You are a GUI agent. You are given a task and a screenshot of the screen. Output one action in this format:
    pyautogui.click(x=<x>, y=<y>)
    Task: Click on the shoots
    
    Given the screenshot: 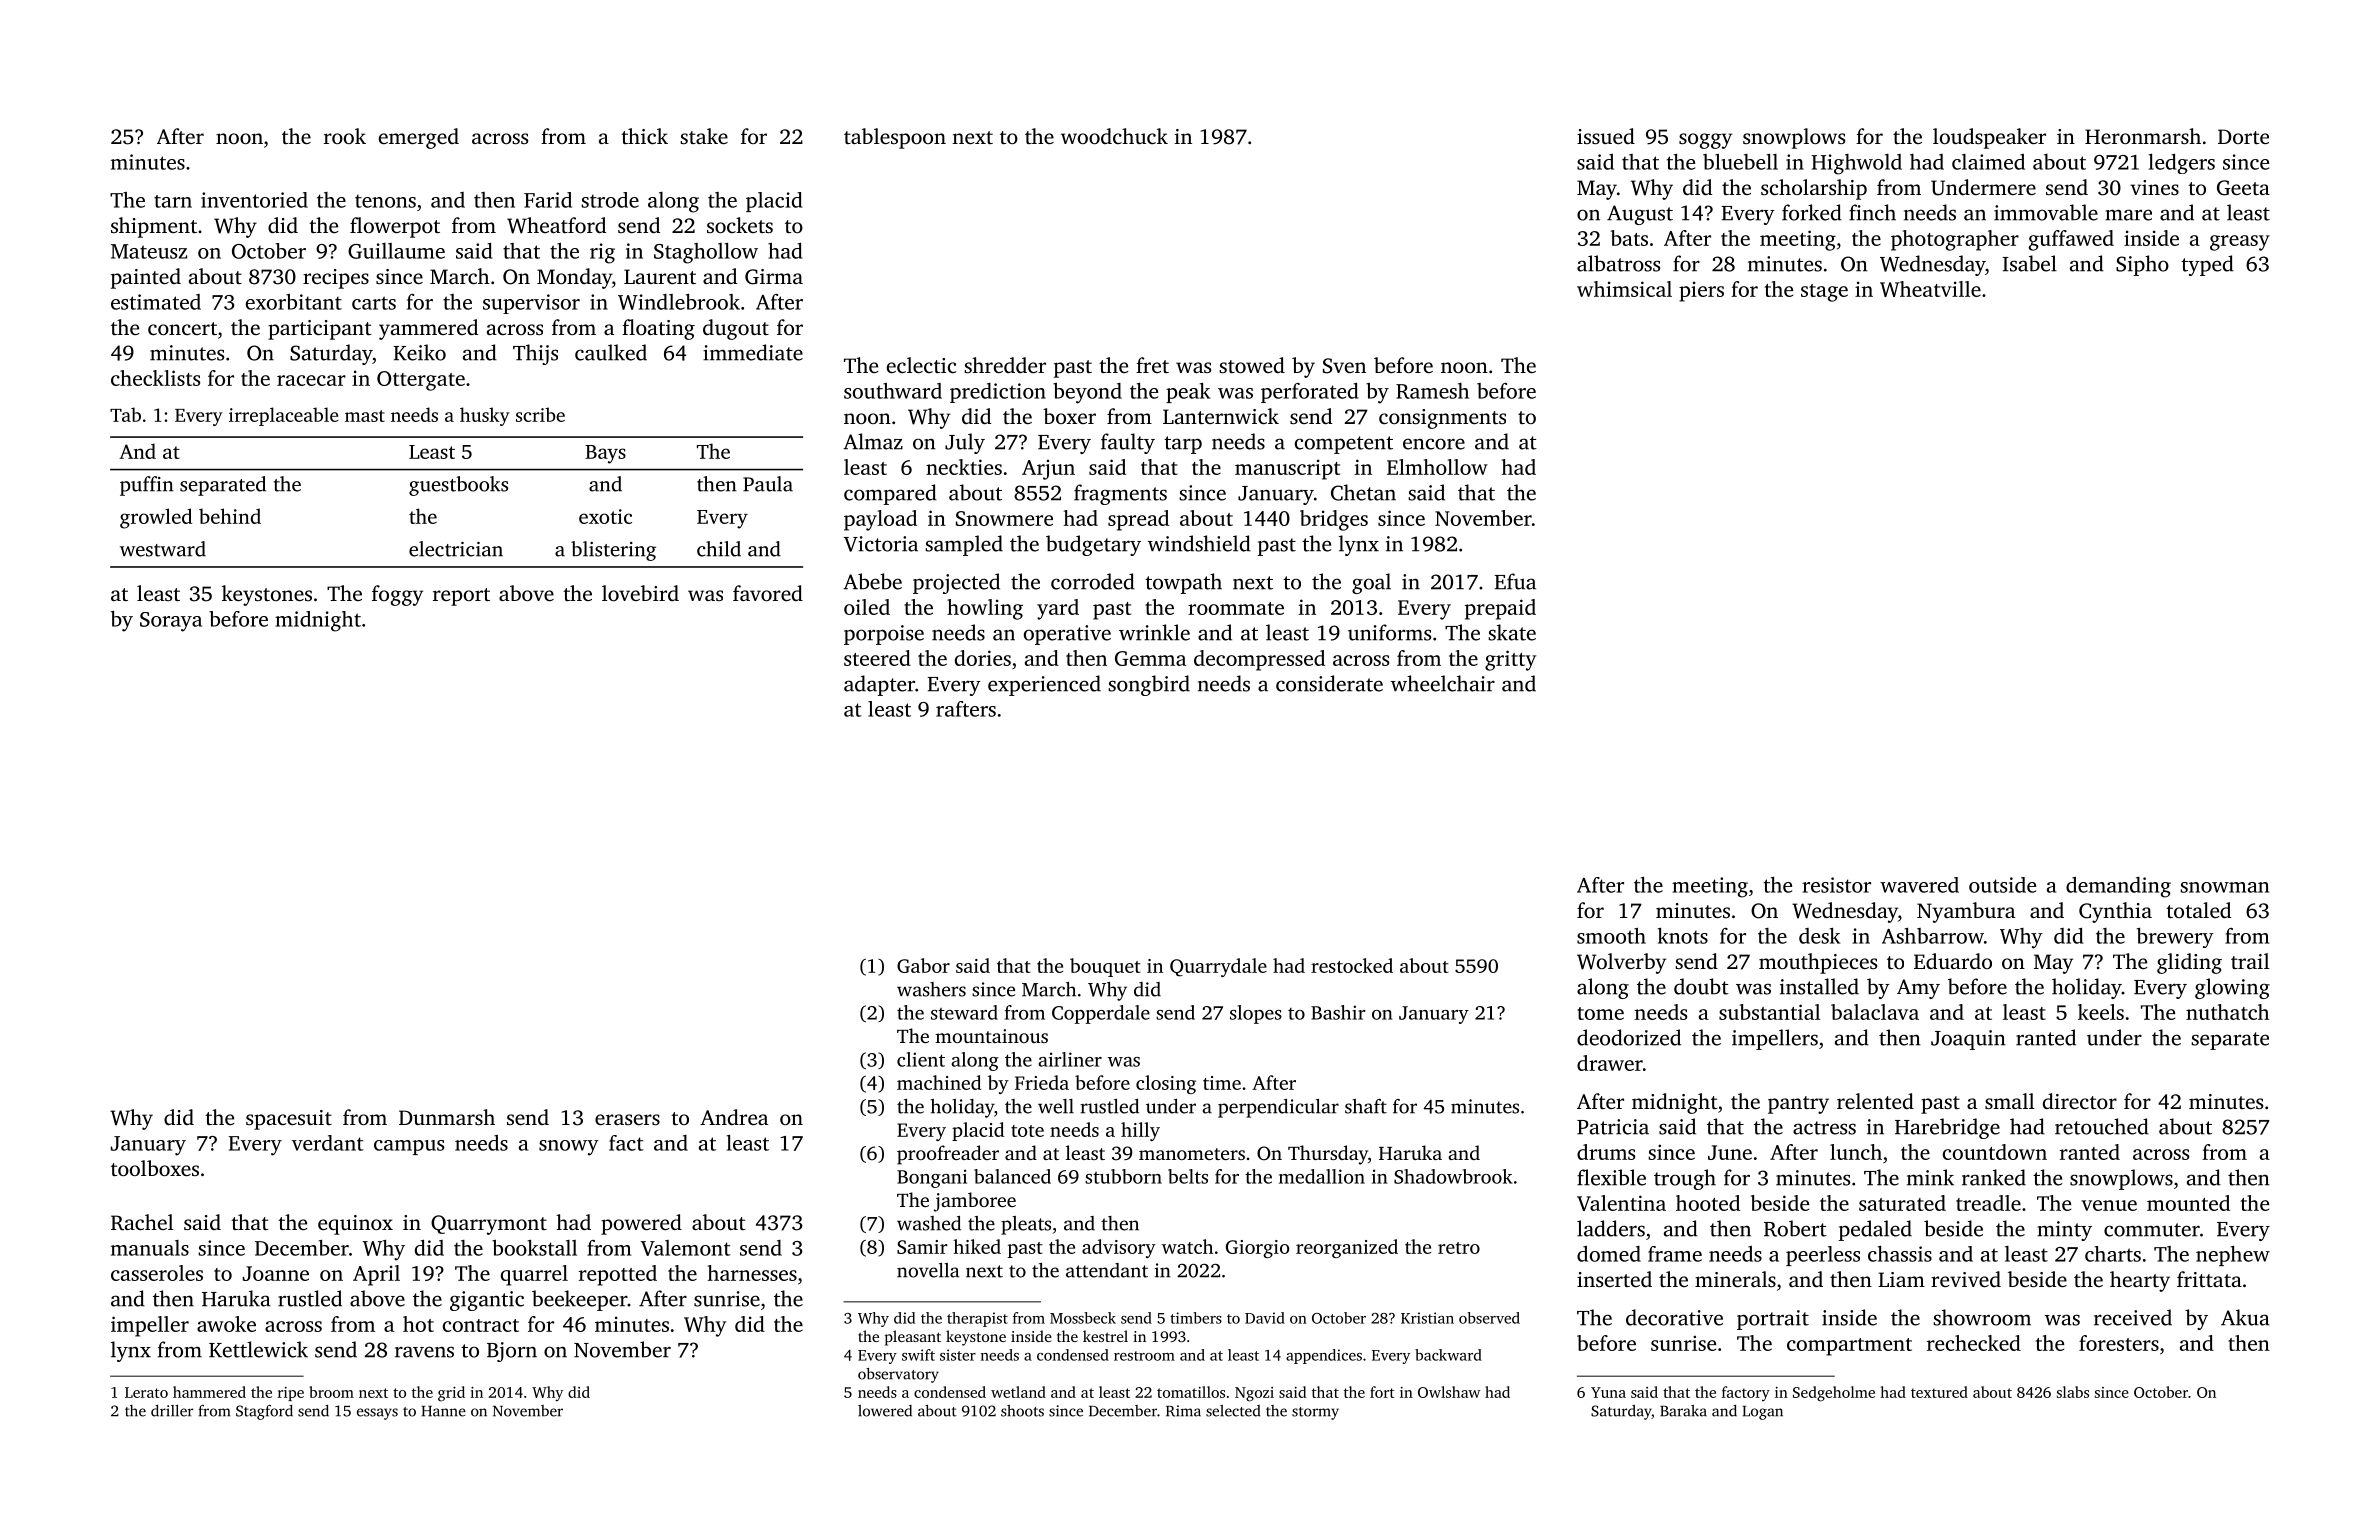 What is the action you would take?
    pyautogui.click(x=1022, y=1411)
